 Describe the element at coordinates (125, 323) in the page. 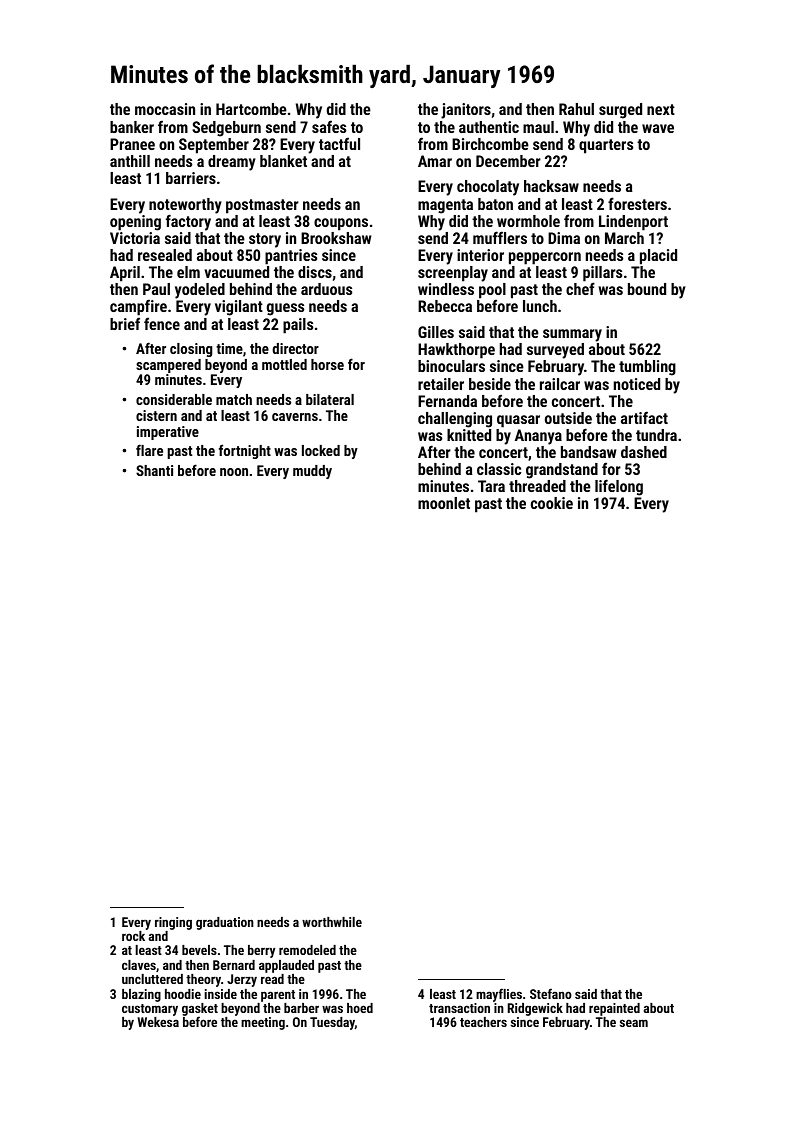

I see `brief` at that location.
